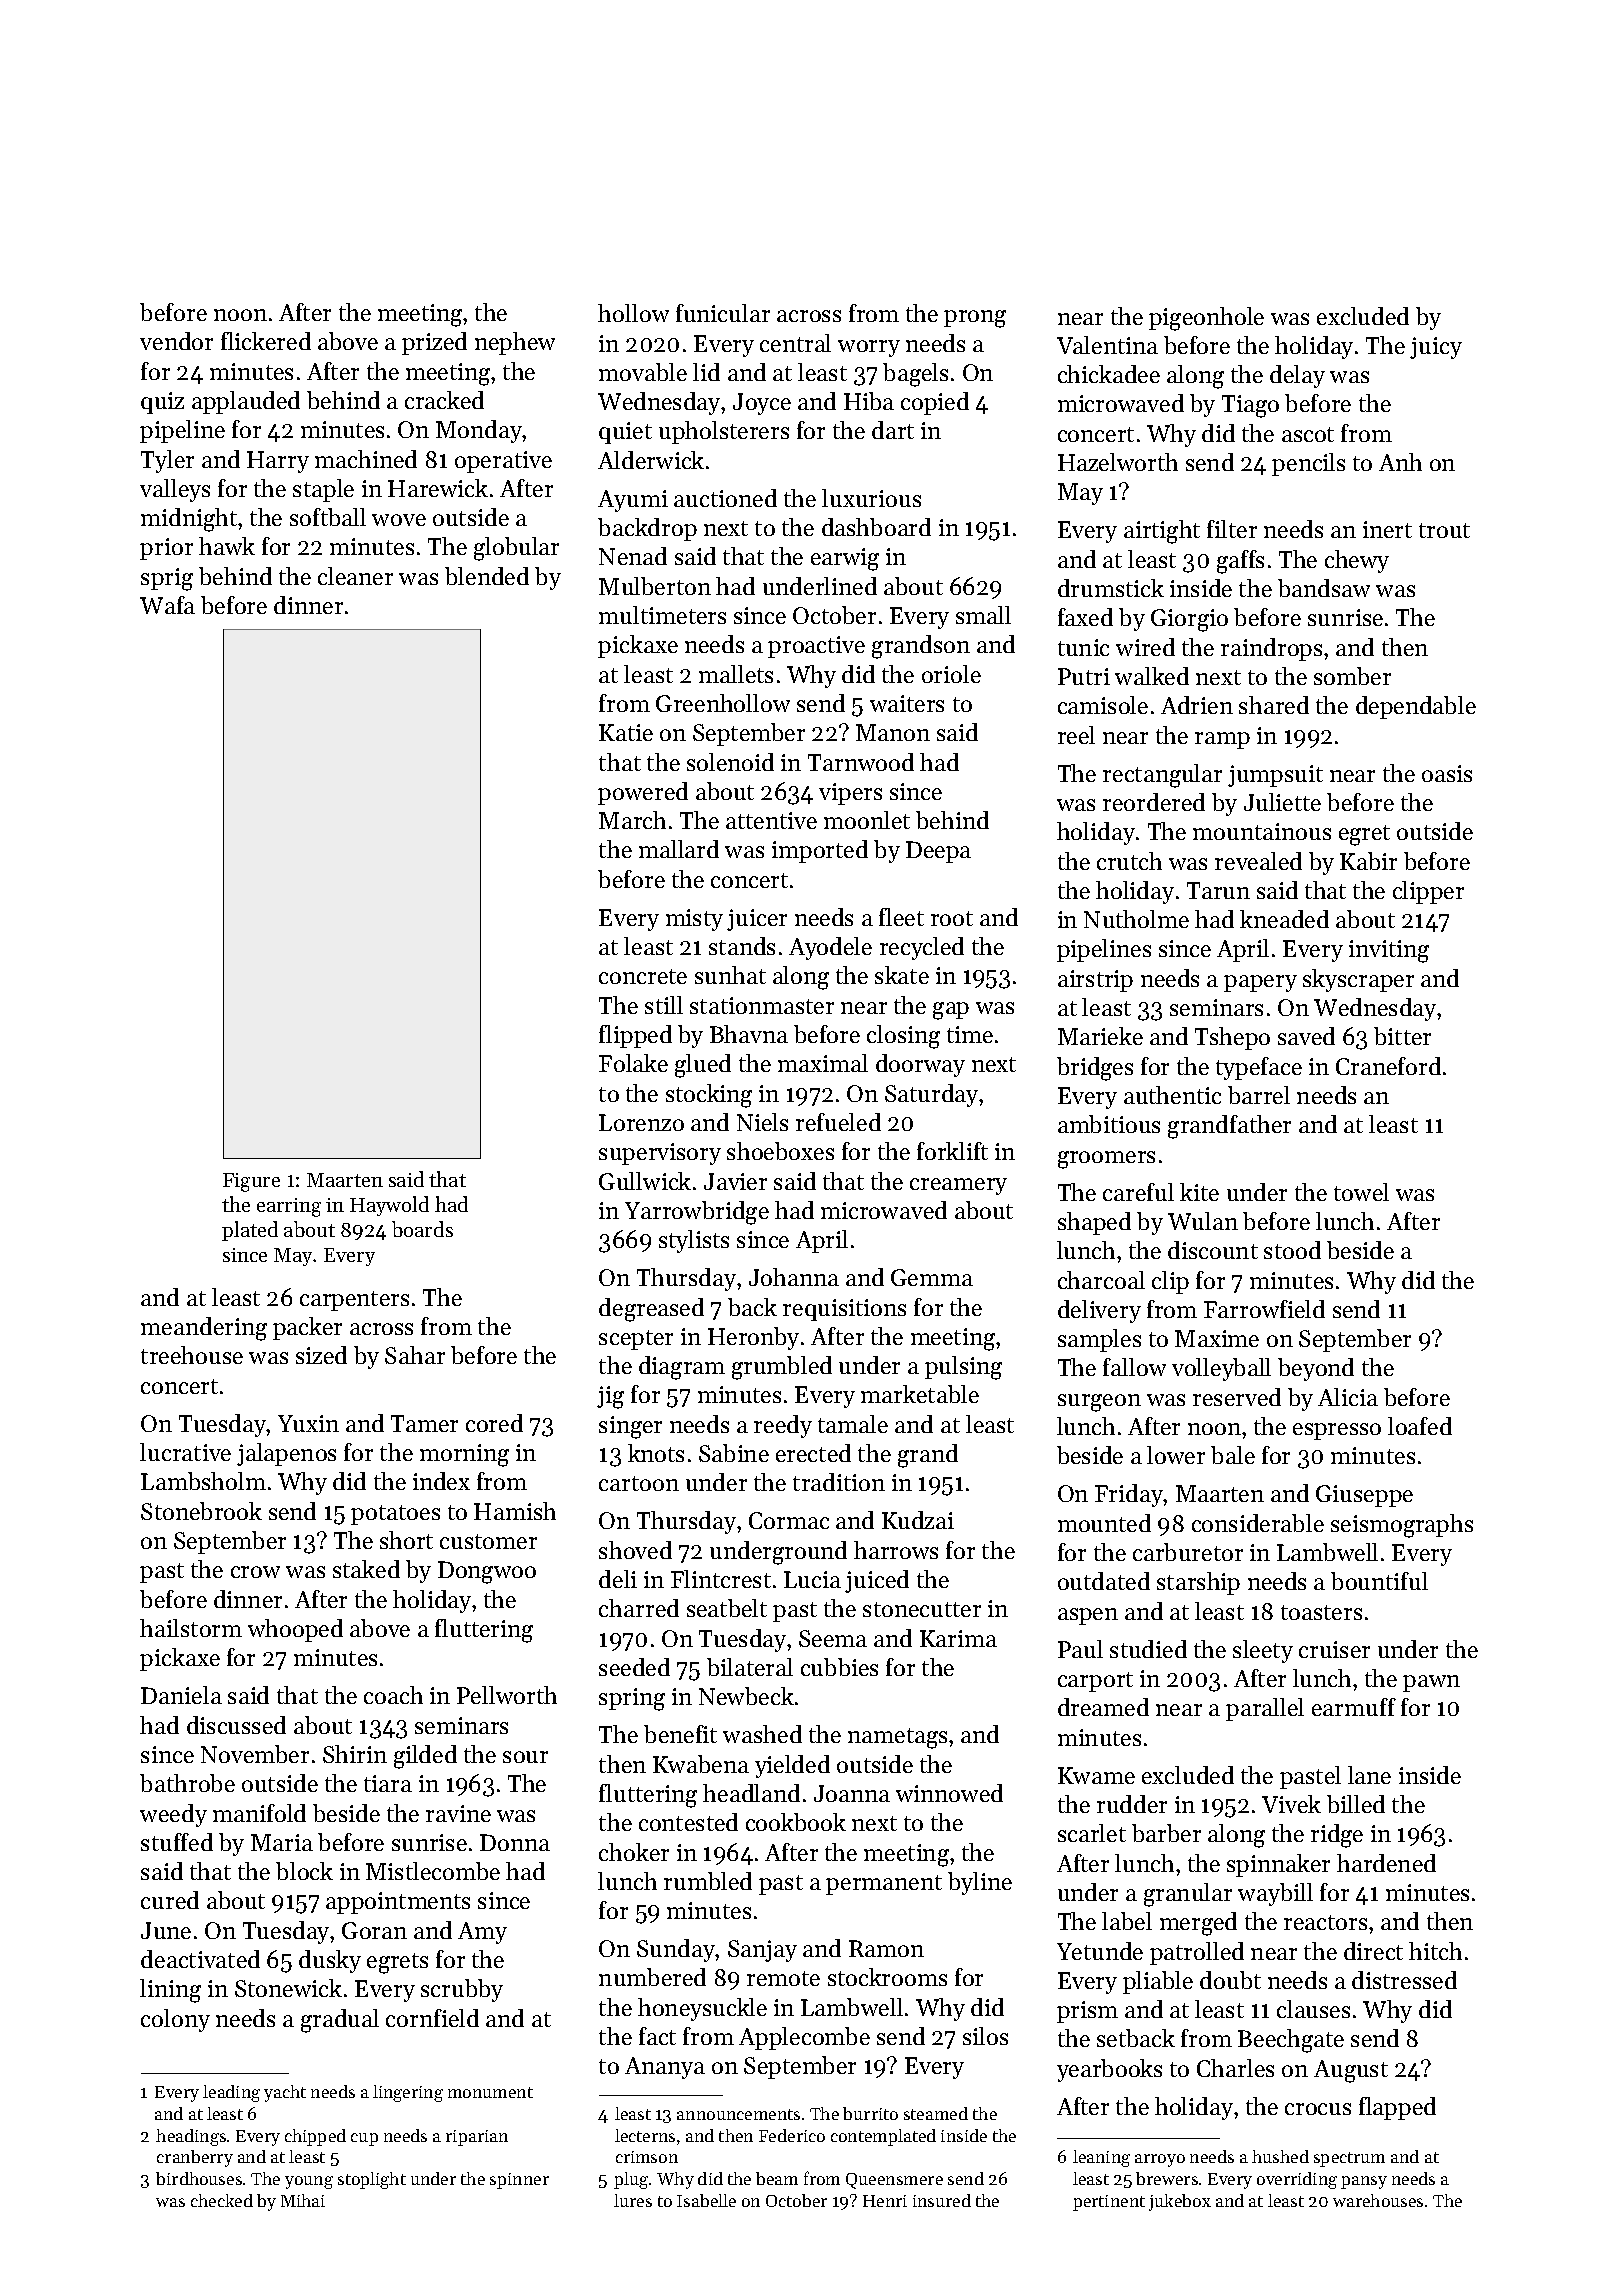  Describe the element at coordinates (645, 1181) in the document. I see `Gullwick` at that location.
